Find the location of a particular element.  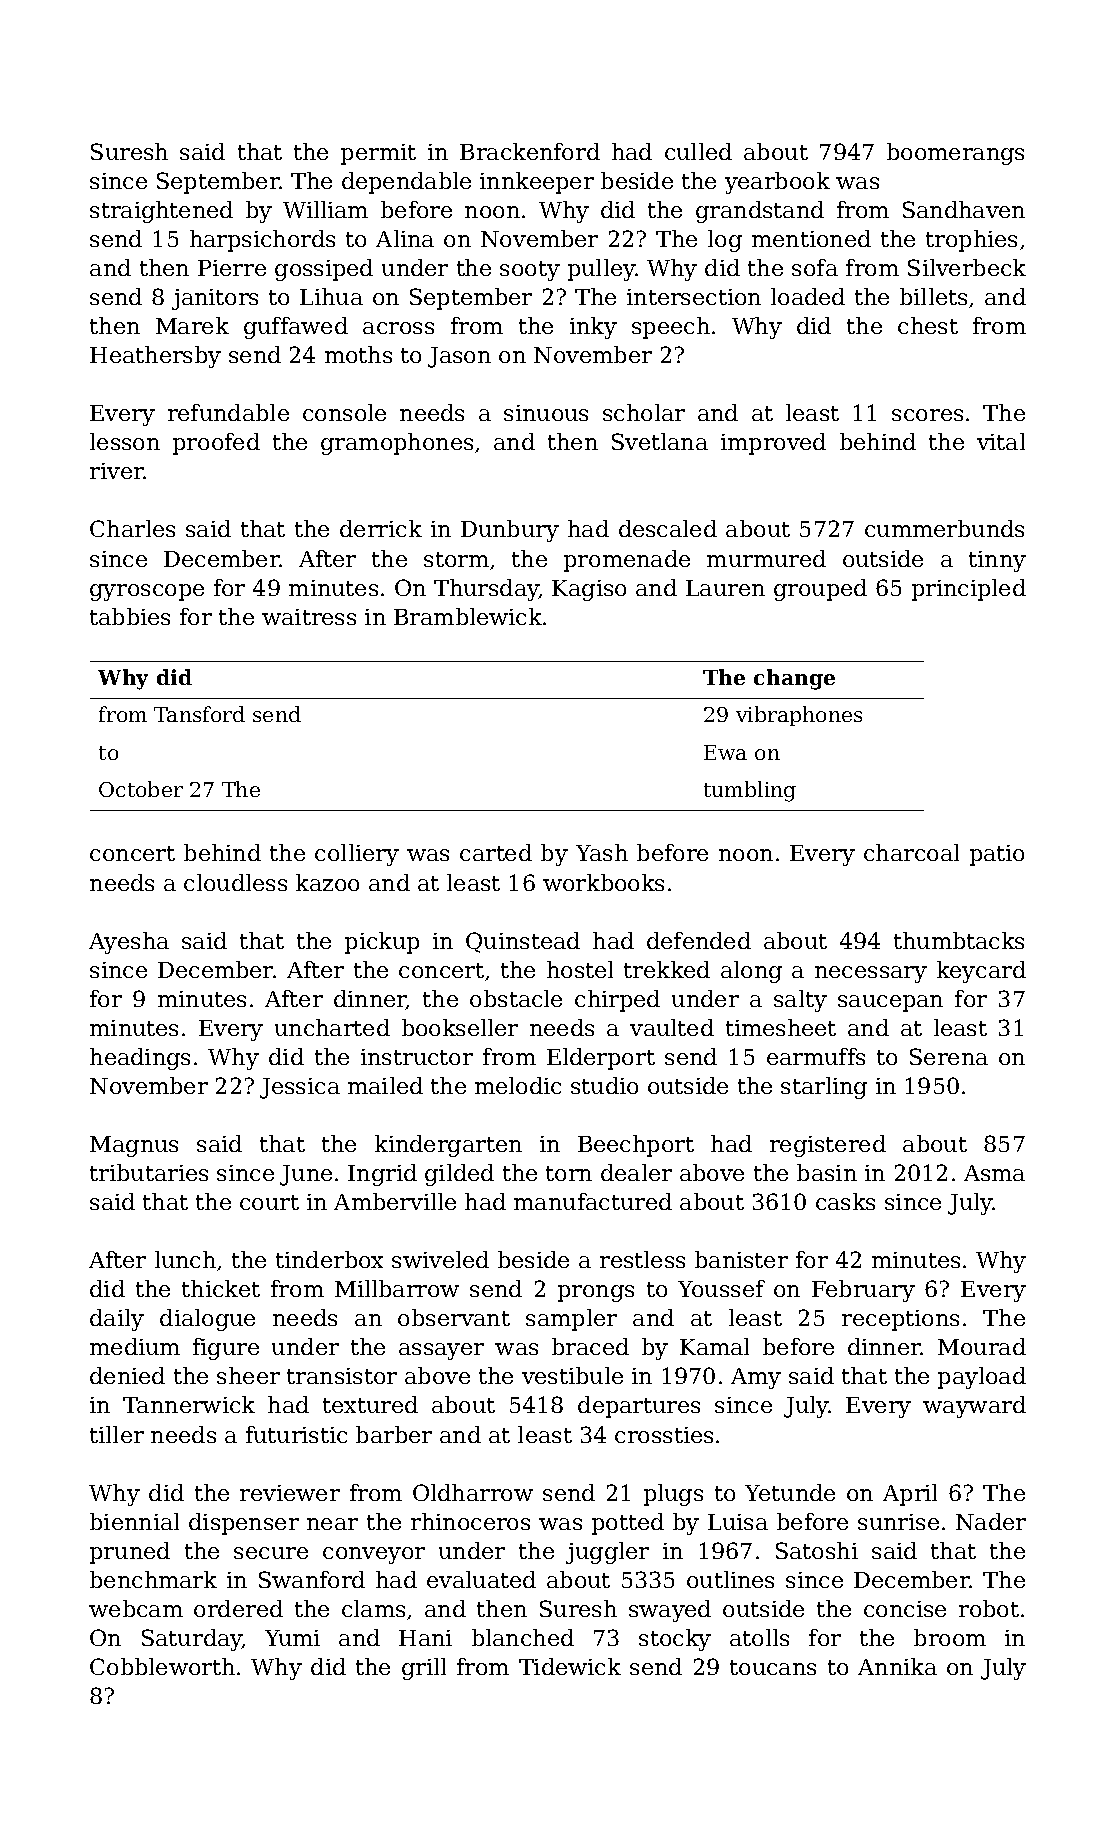

Satoshi is located at coordinates (817, 1550).
